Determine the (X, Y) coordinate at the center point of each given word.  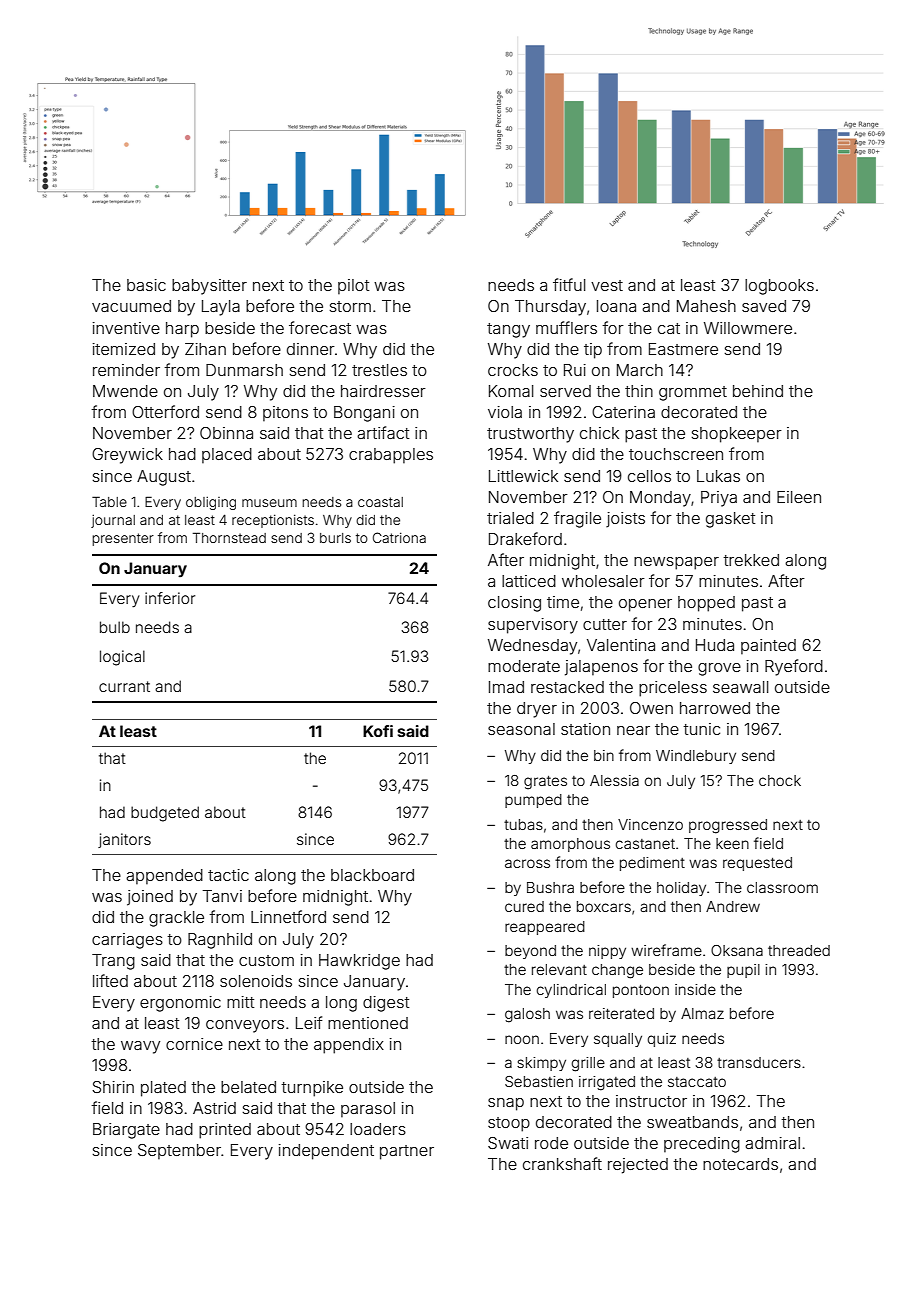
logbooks (779, 287)
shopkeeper (736, 435)
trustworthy (530, 435)
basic (146, 285)
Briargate (126, 1131)
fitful (569, 284)
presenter (123, 539)
